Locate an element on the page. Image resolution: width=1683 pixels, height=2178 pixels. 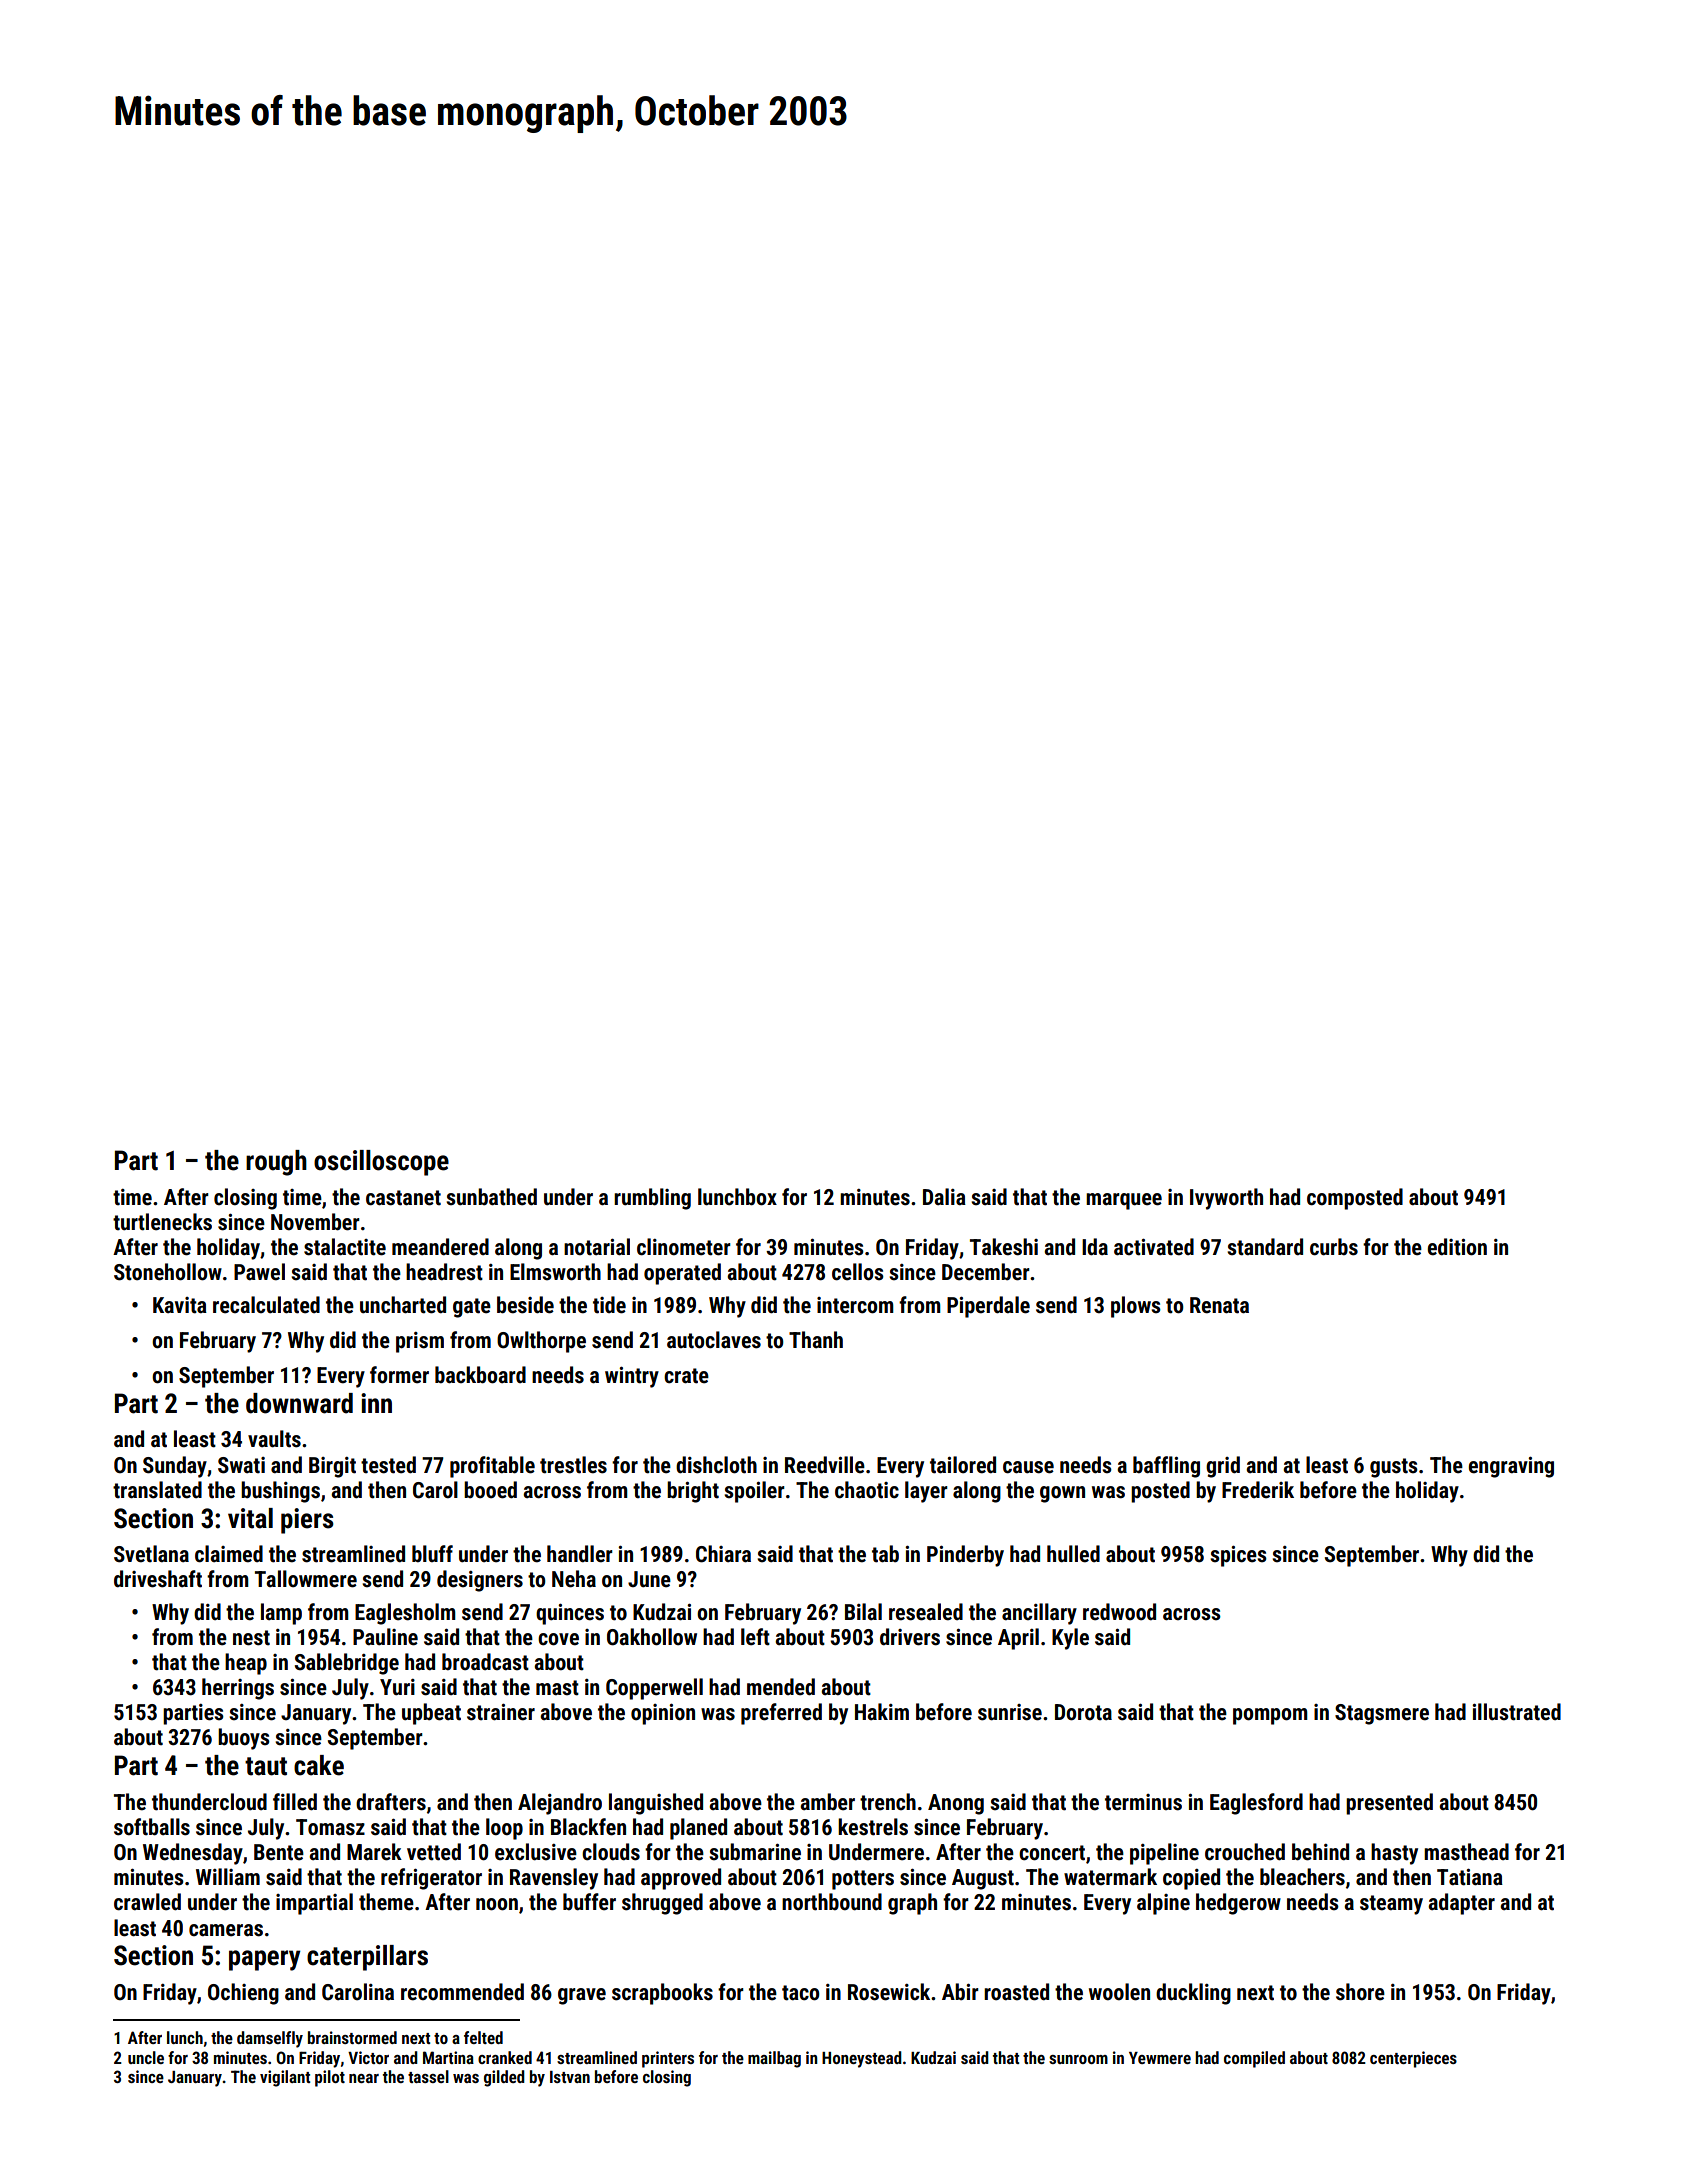
rough is located at coordinates (276, 1163).
